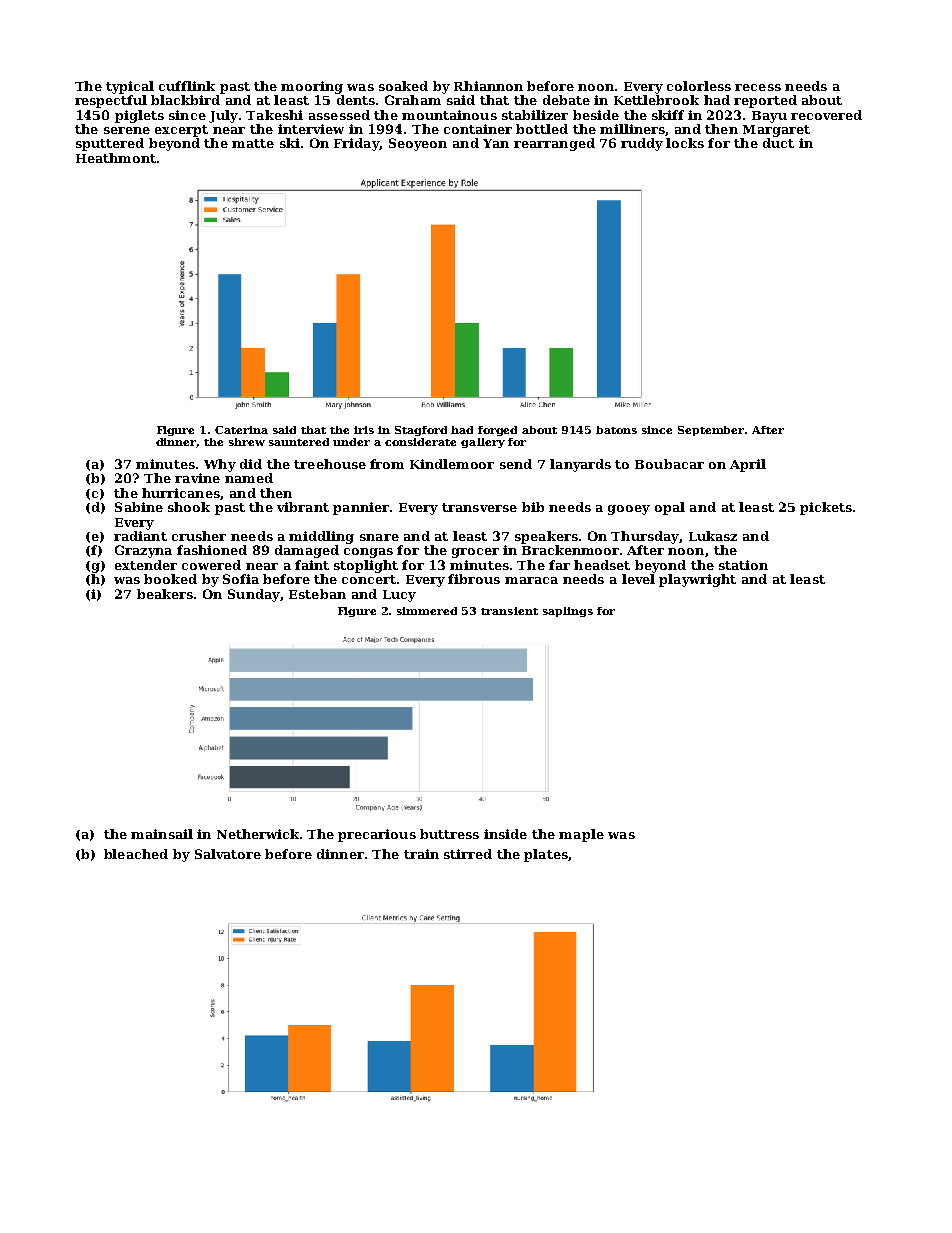 The image size is (952, 1233). I want to click on Salvatore, so click(228, 854).
